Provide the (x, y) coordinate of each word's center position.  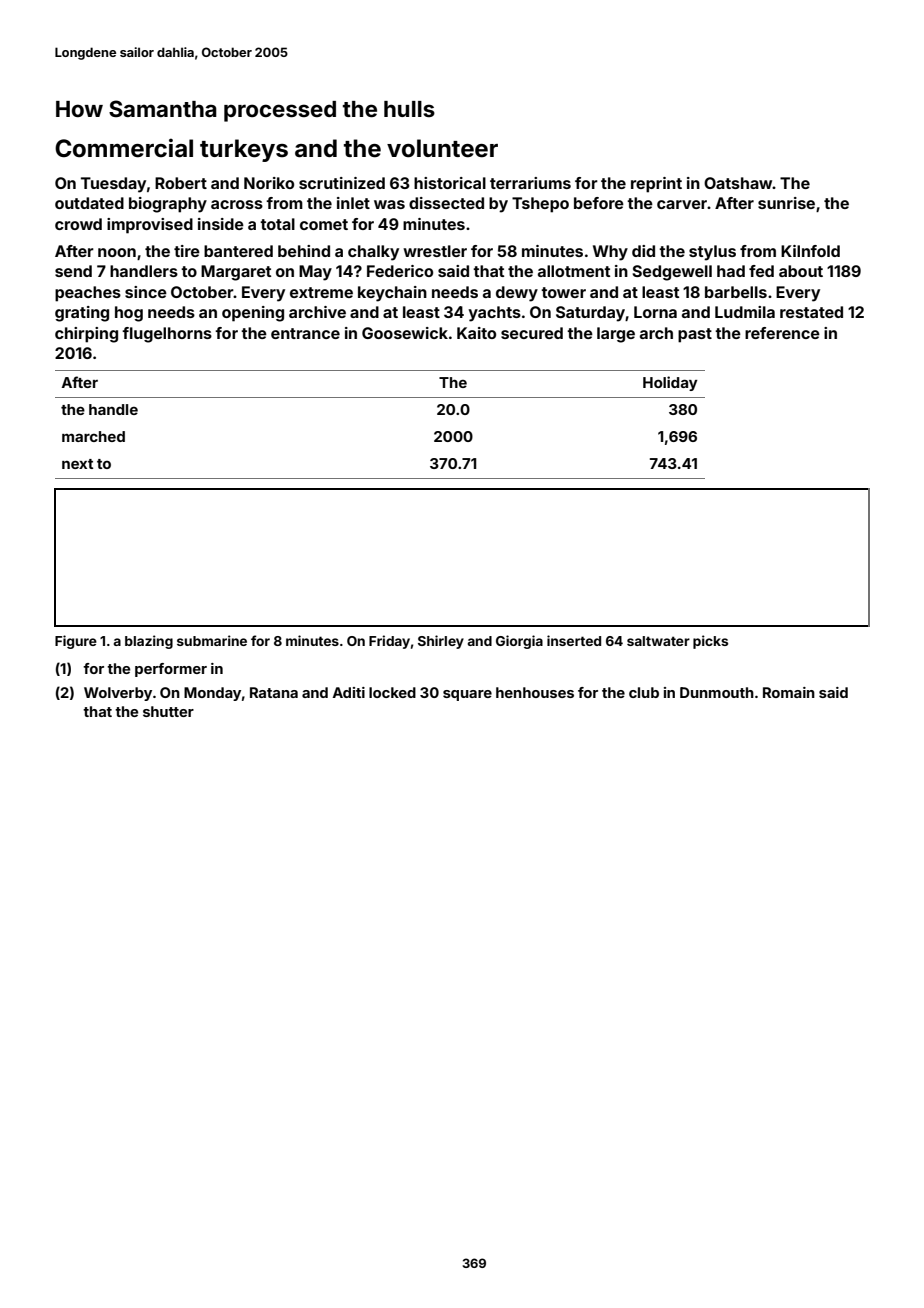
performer (171, 670)
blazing (149, 642)
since (146, 292)
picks (710, 642)
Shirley (441, 642)
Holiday (670, 383)
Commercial (124, 148)
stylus (712, 253)
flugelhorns (167, 335)
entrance (305, 333)
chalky (373, 253)
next (77, 464)
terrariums (530, 183)
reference (782, 333)
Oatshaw (738, 183)
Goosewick (405, 333)
